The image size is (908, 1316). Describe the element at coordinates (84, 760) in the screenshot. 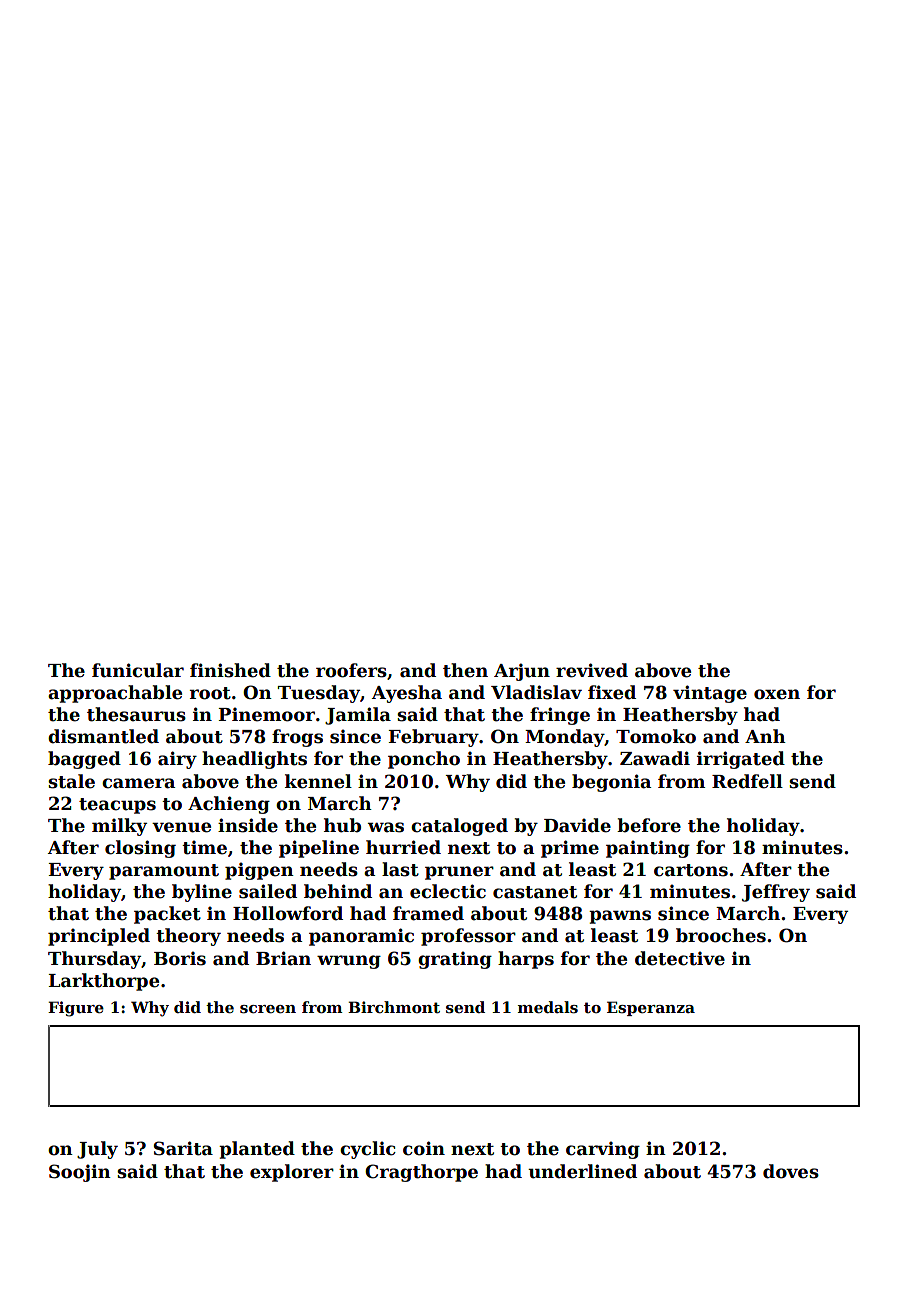

I see `bagged` at that location.
